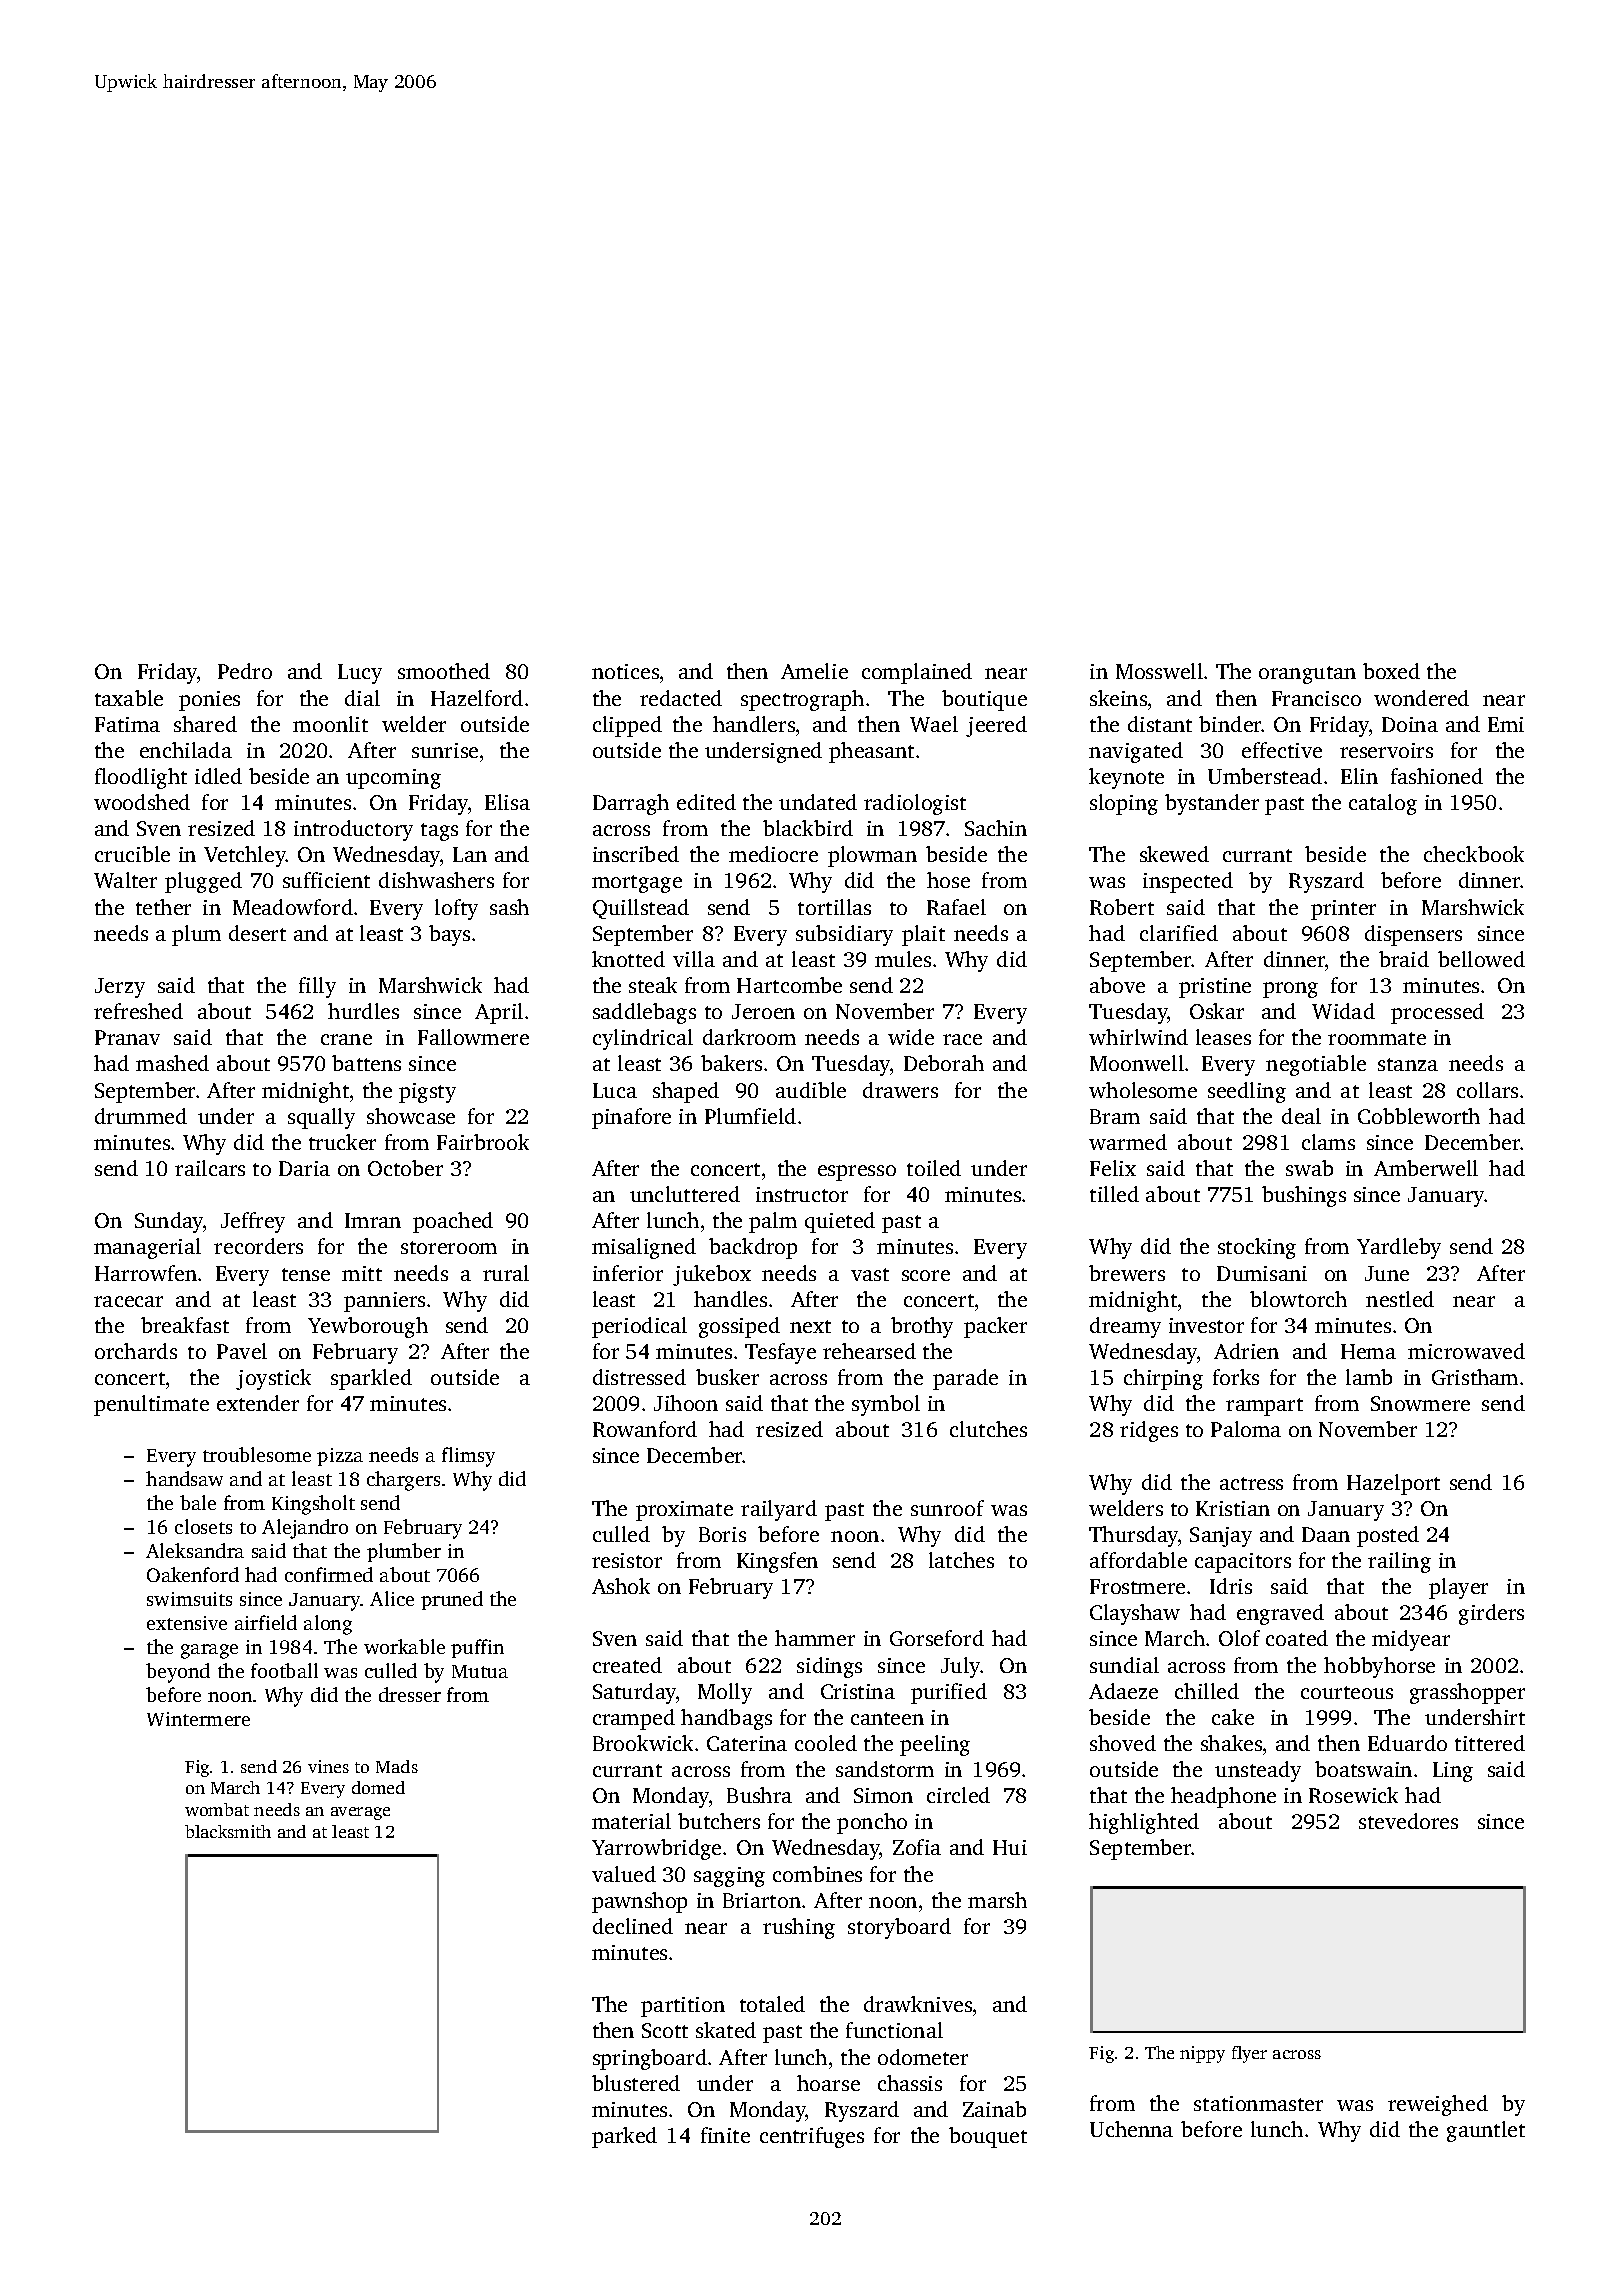 The width and height of the page is (1620, 2292). Describe the element at coordinates (120, 988) in the page. I see `Jerzy` at that location.
